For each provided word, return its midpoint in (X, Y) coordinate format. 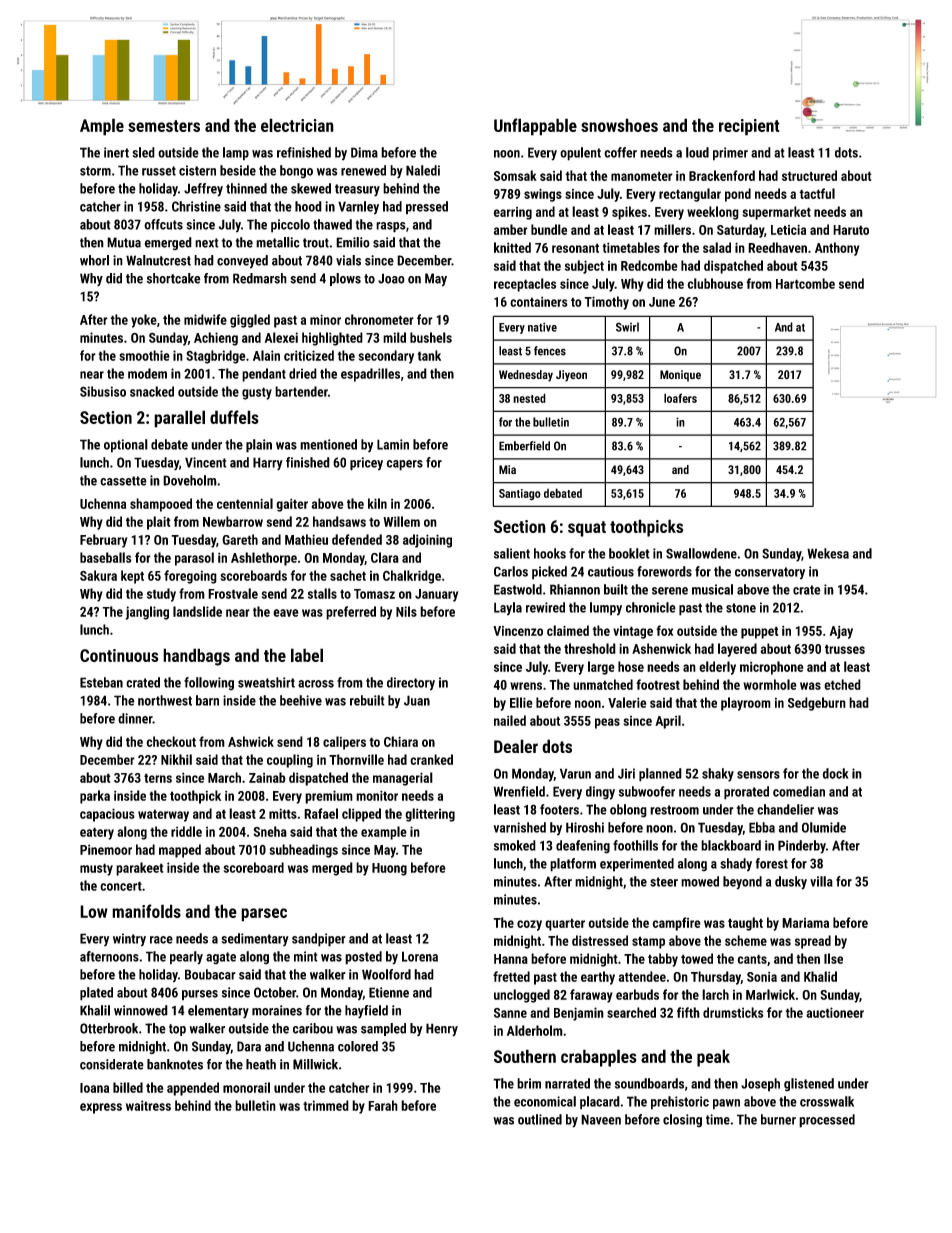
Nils (406, 611)
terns (158, 778)
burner (778, 1119)
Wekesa (828, 553)
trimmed (326, 1105)
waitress (148, 1105)
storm (95, 171)
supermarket (776, 213)
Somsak (515, 175)
